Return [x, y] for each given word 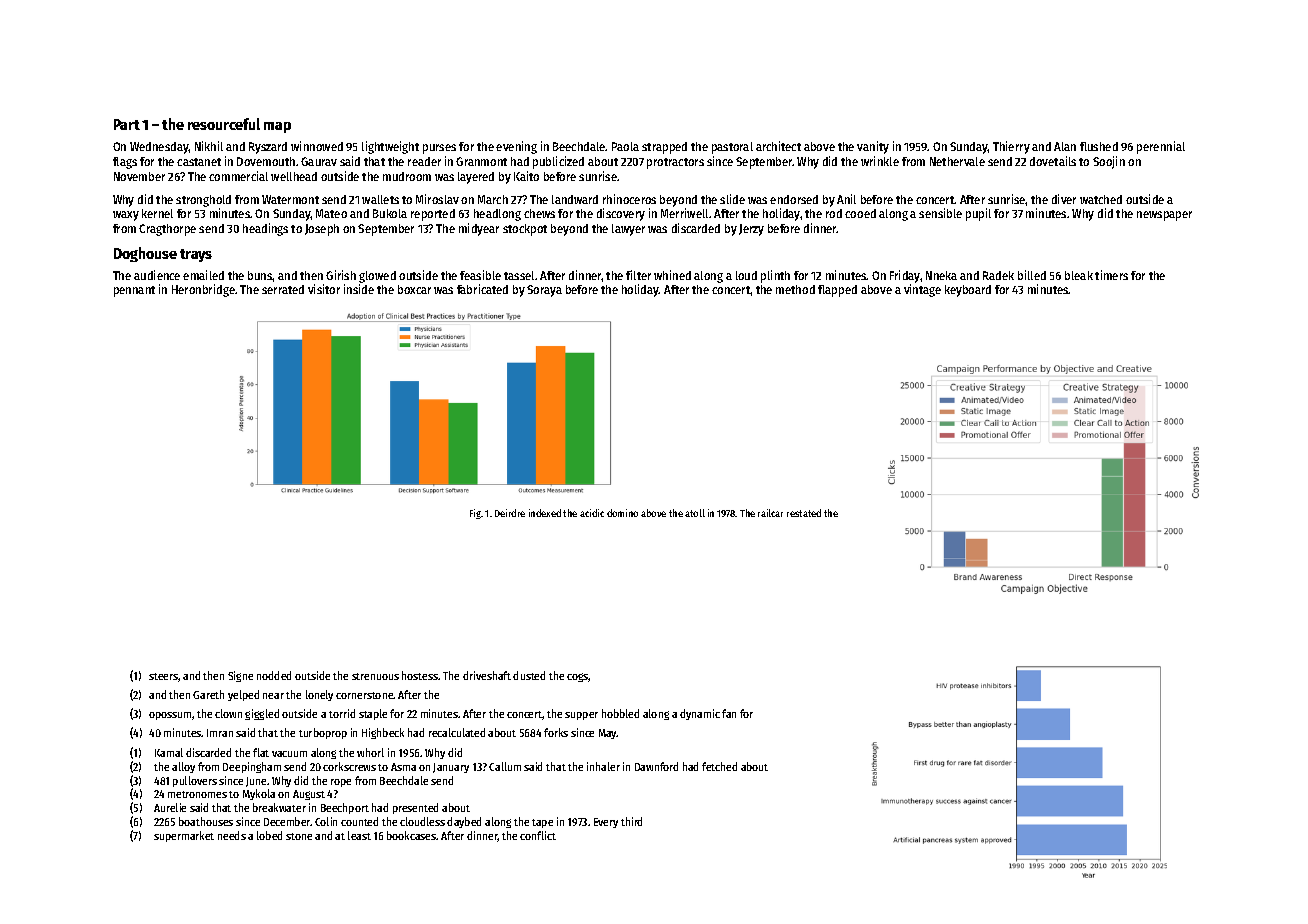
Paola [625, 146]
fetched [719, 766]
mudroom [407, 176]
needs [232, 835]
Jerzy [751, 230]
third [631, 821]
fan [729, 713]
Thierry [1011, 147]
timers [1111, 275]
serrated [283, 289]
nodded [274, 675]
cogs [578, 677]
